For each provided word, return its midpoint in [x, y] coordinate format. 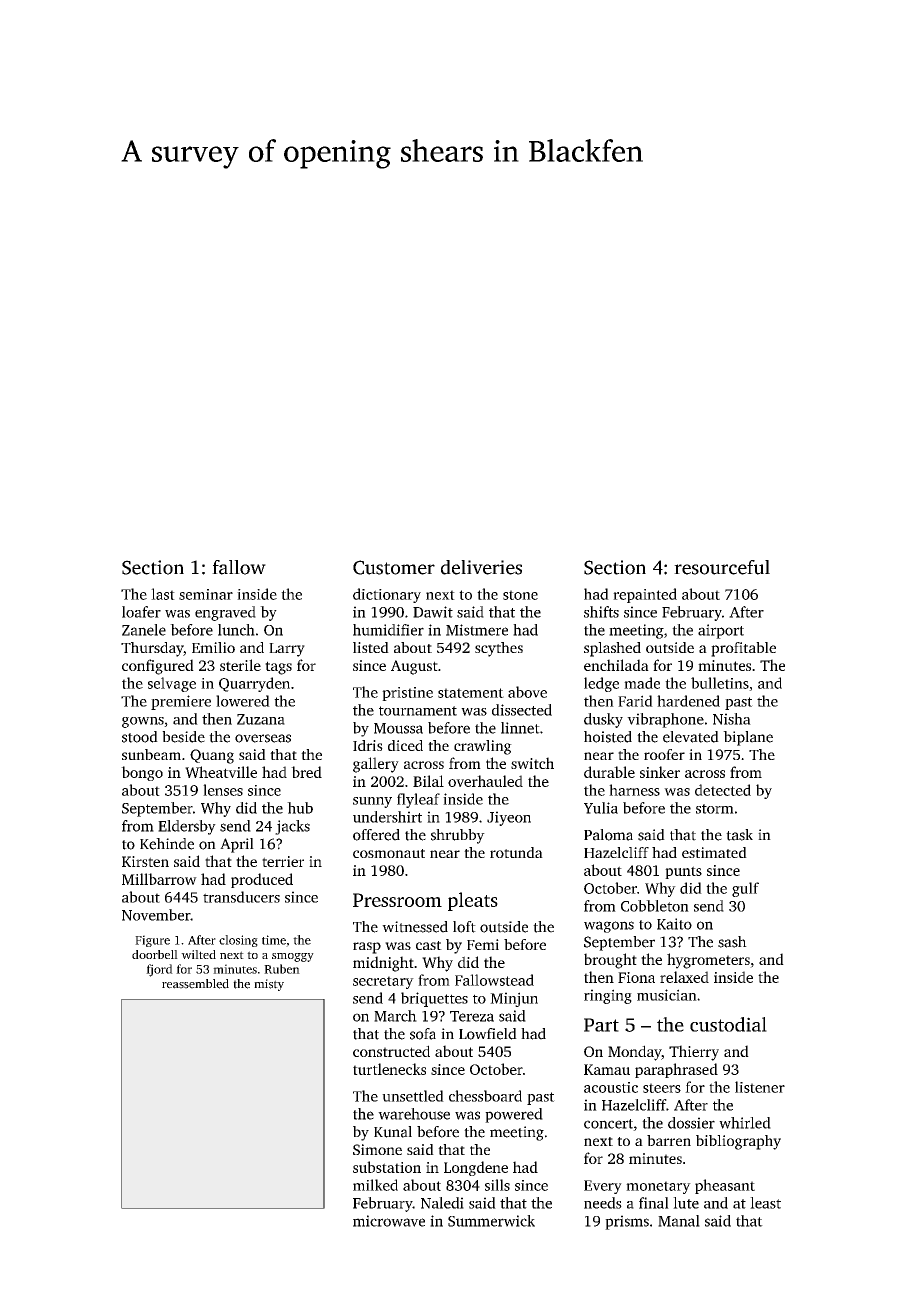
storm [715, 809]
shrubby [458, 836]
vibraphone [665, 720]
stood [140, 737]
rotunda [516, 852]
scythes [499, 649]
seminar [206, 594]
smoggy [293, 957]
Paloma [608, 835]
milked [375, 1185]
